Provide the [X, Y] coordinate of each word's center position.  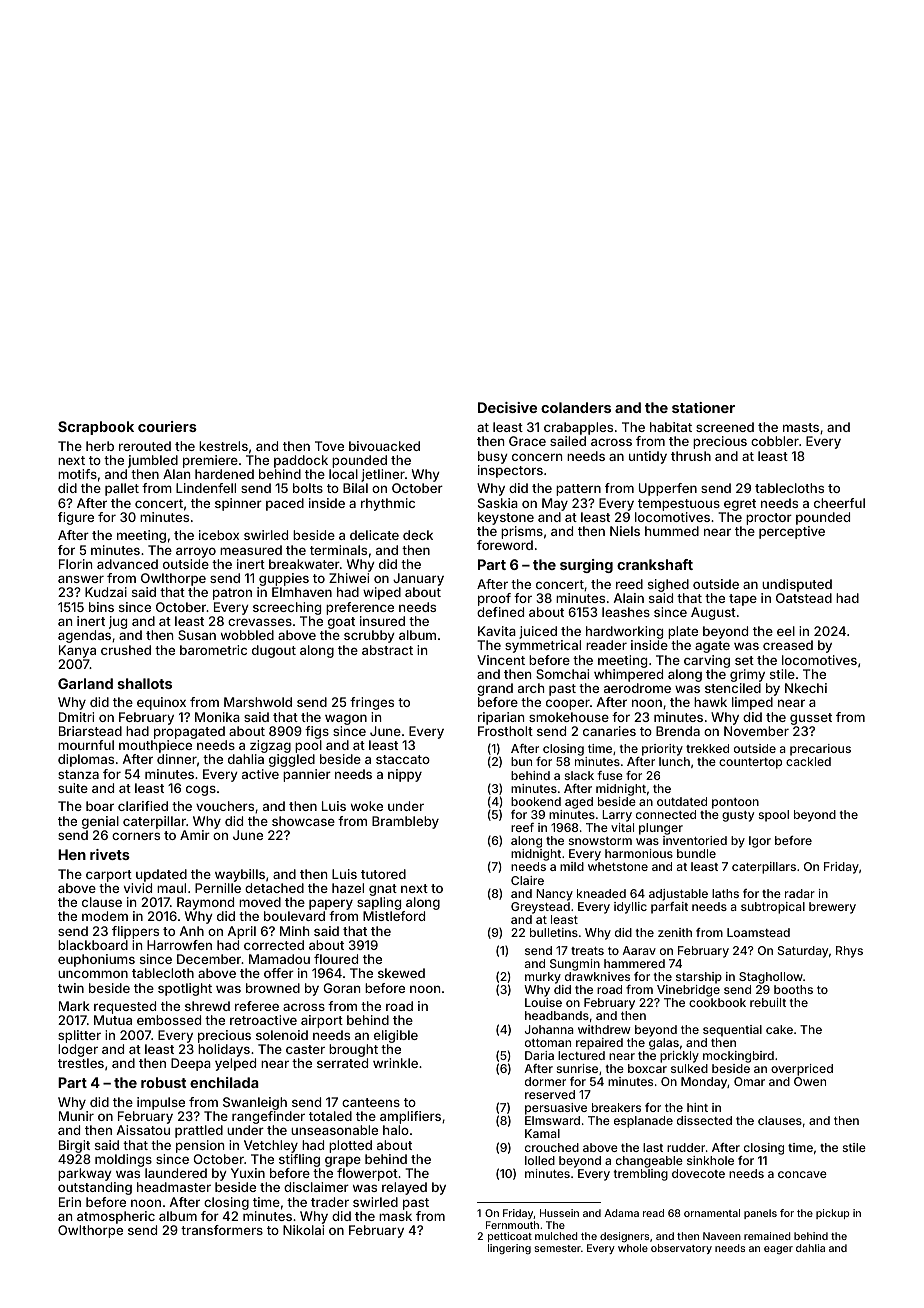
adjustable [678, 895]
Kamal [542, 1133]
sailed [568, 441]
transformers [222, 1230]
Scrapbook [96, 428]
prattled [199, 1131]
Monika [217, 717]
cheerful [839, 503]
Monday [704, 1083]
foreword [505, 545]
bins [101, 607]
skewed [401, 973]
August [713, 613]
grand [495, 689]
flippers [135, 932]
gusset [811, 719]
